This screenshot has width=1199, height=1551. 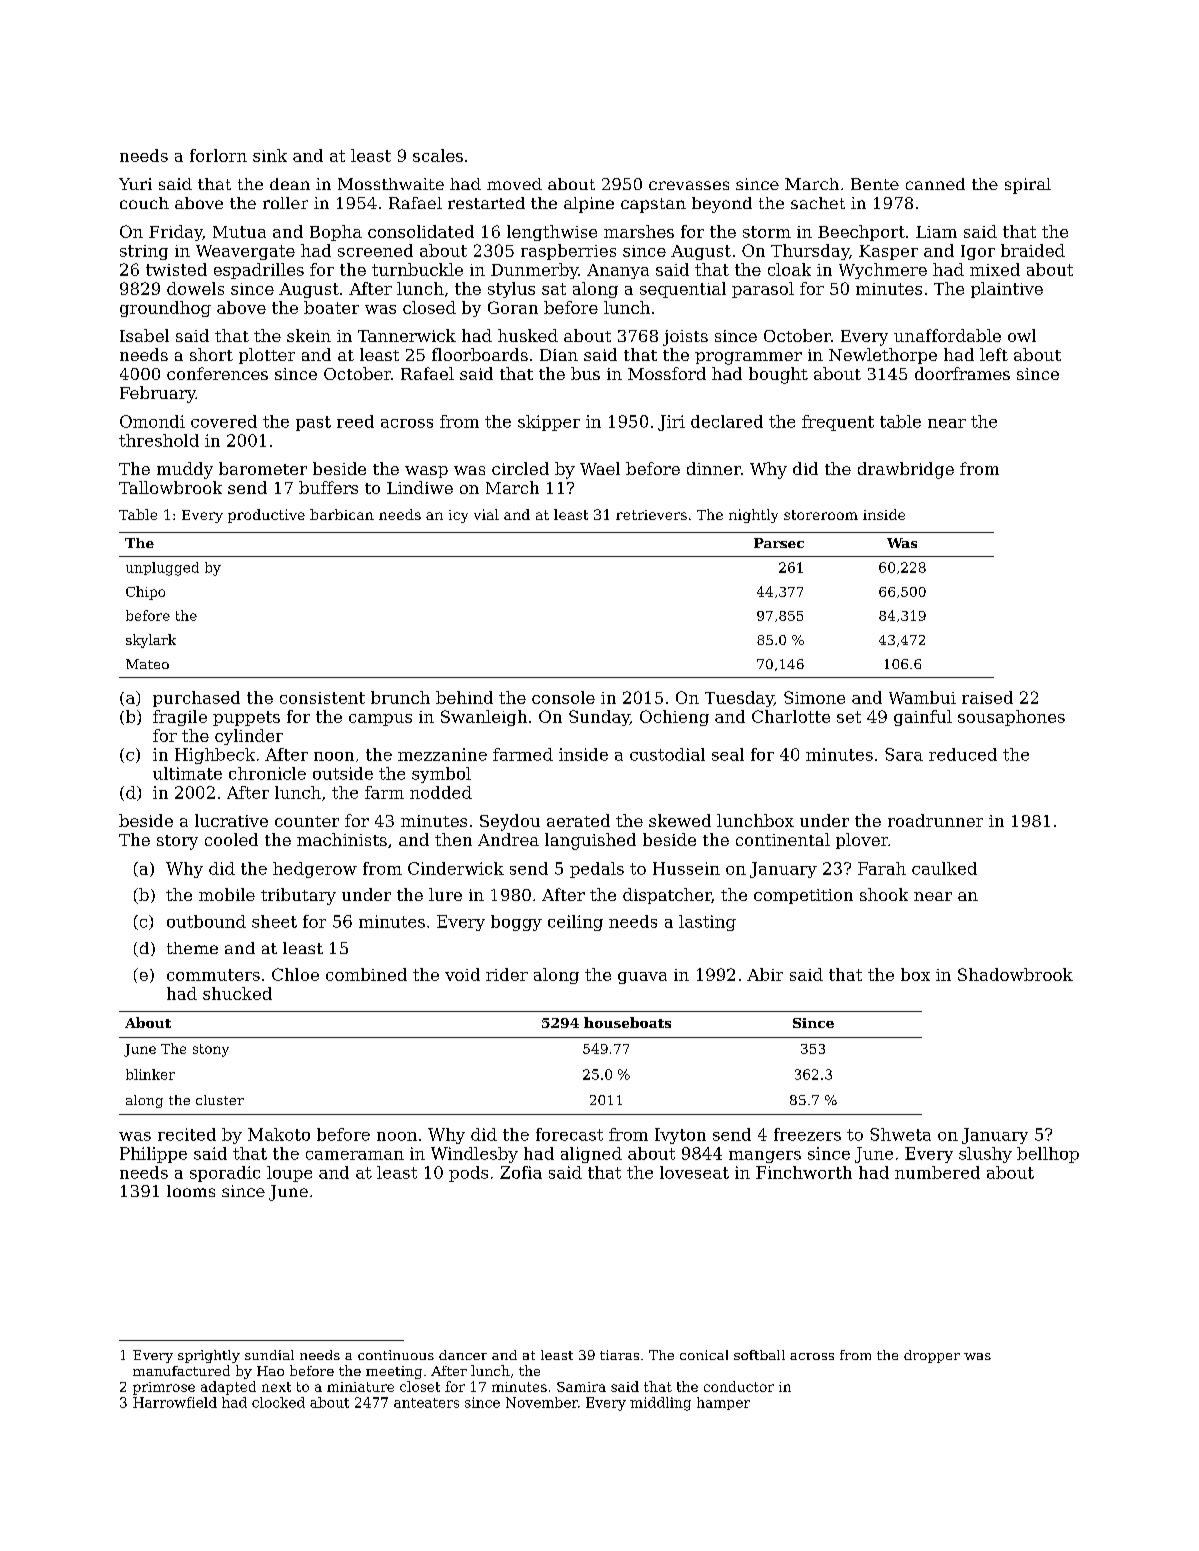 I want to click on productive, so click(x=266, y=516).
